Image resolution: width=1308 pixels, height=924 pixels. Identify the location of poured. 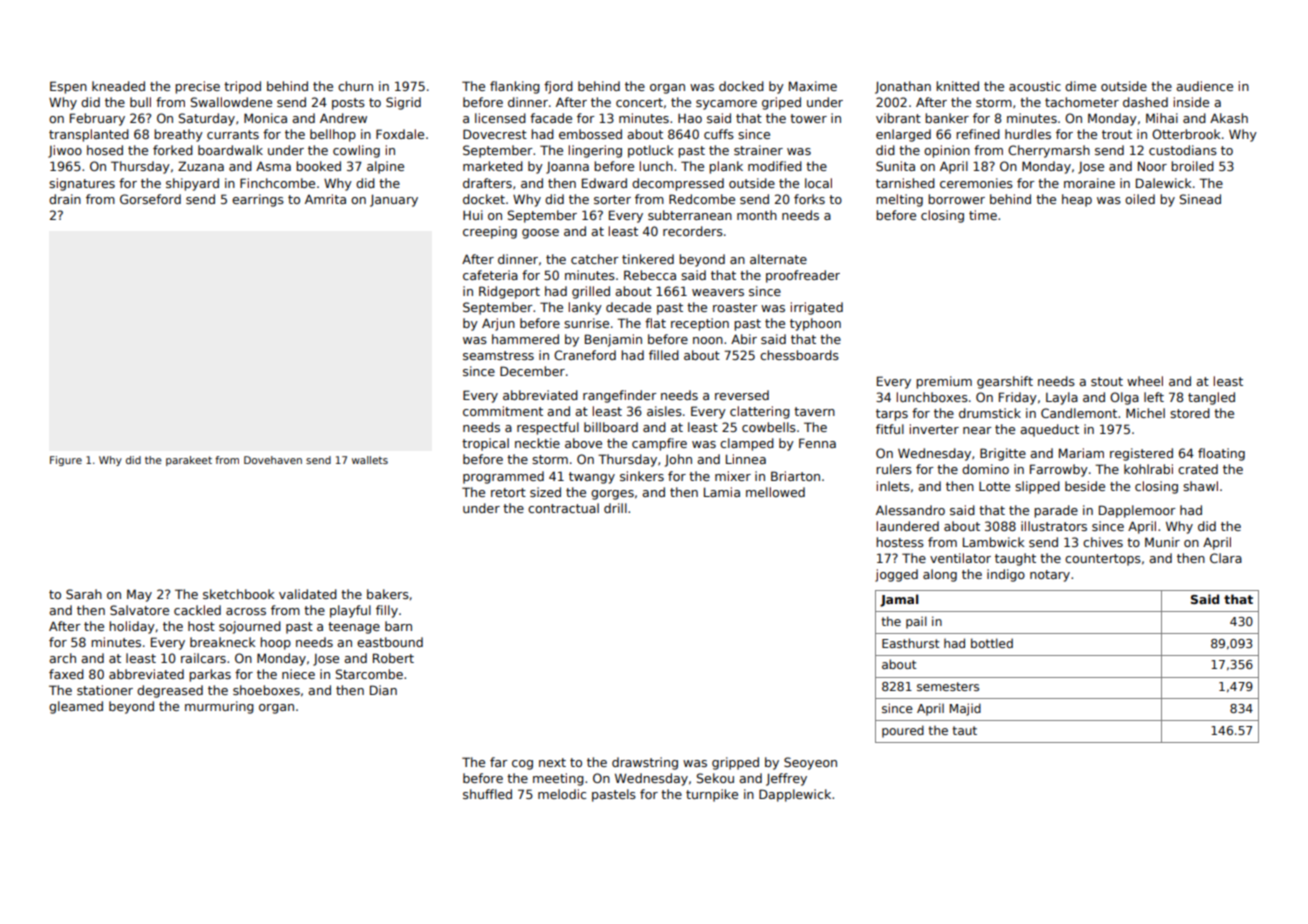
(903, 731).
